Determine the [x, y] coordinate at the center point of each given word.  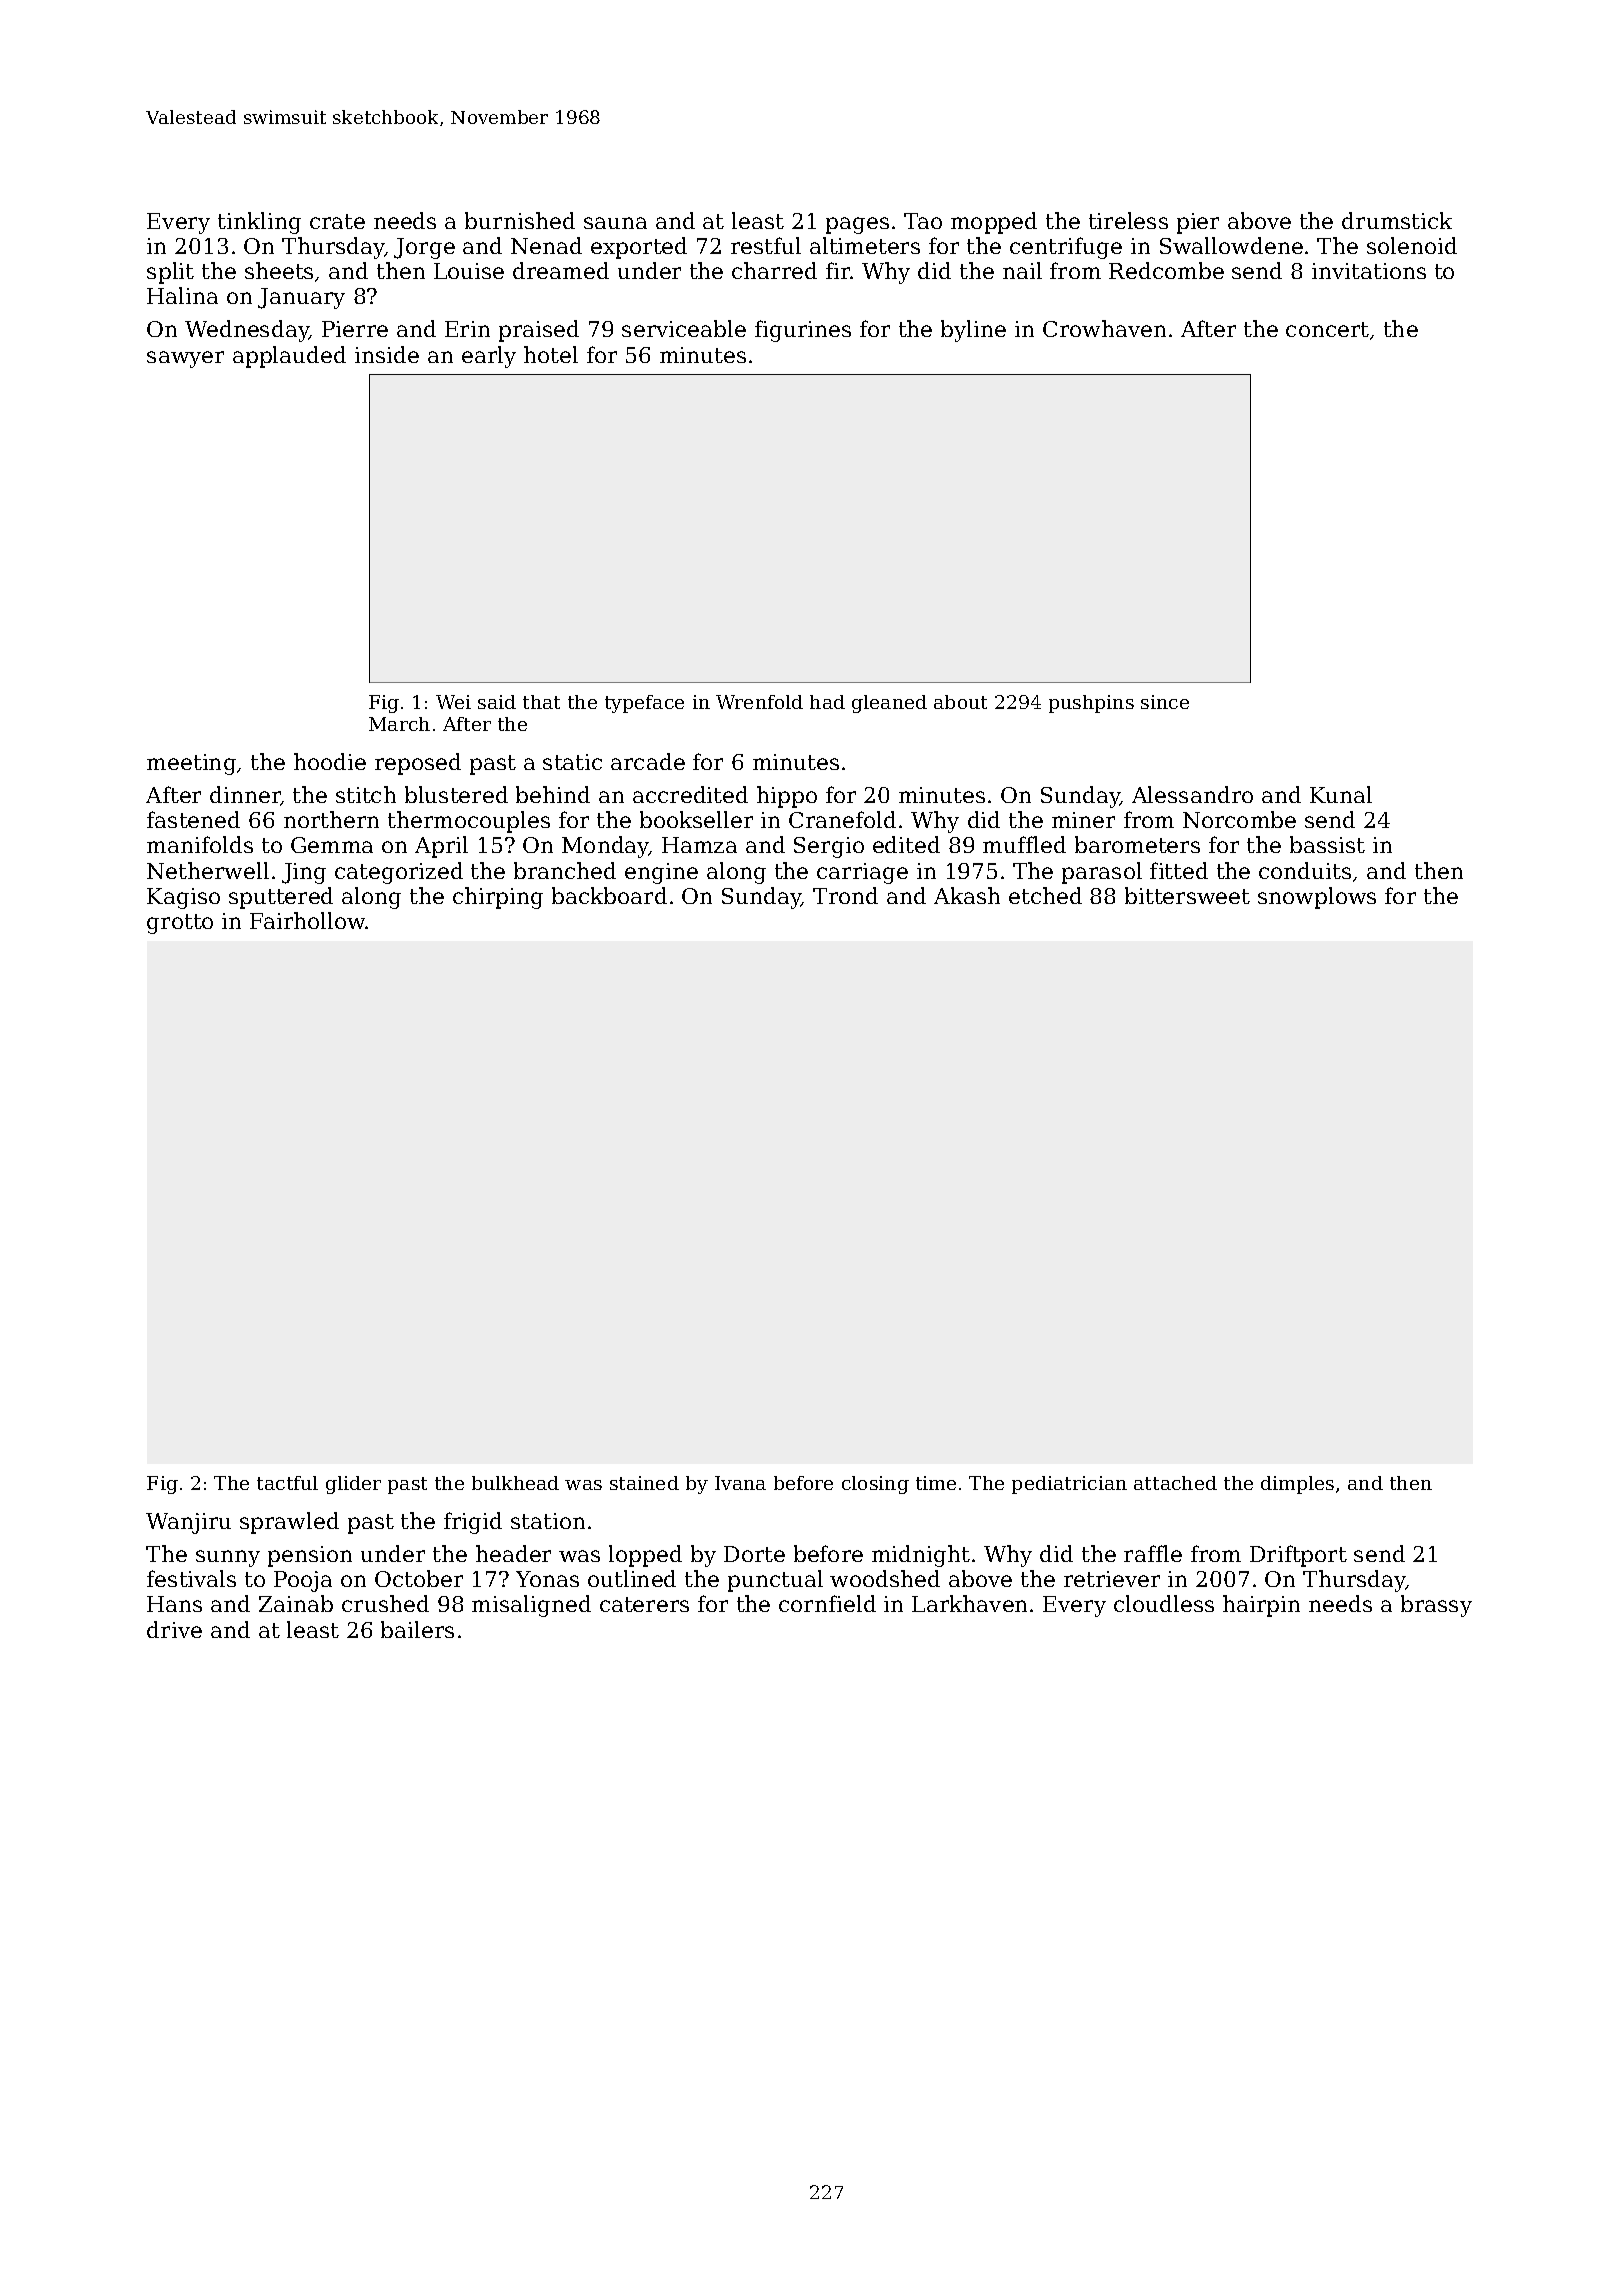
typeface [644, 704]
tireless [1128, 220]
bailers [417, 1629]
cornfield [827, 1603]
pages [857, 225]
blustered [456, 794]
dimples [1297, 1485]
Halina [182, 295]
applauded [289, 357]
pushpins [1091, 704]
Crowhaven [1104, 328]
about [960, 702]
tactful [287, 1483]
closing [875, 1485]
